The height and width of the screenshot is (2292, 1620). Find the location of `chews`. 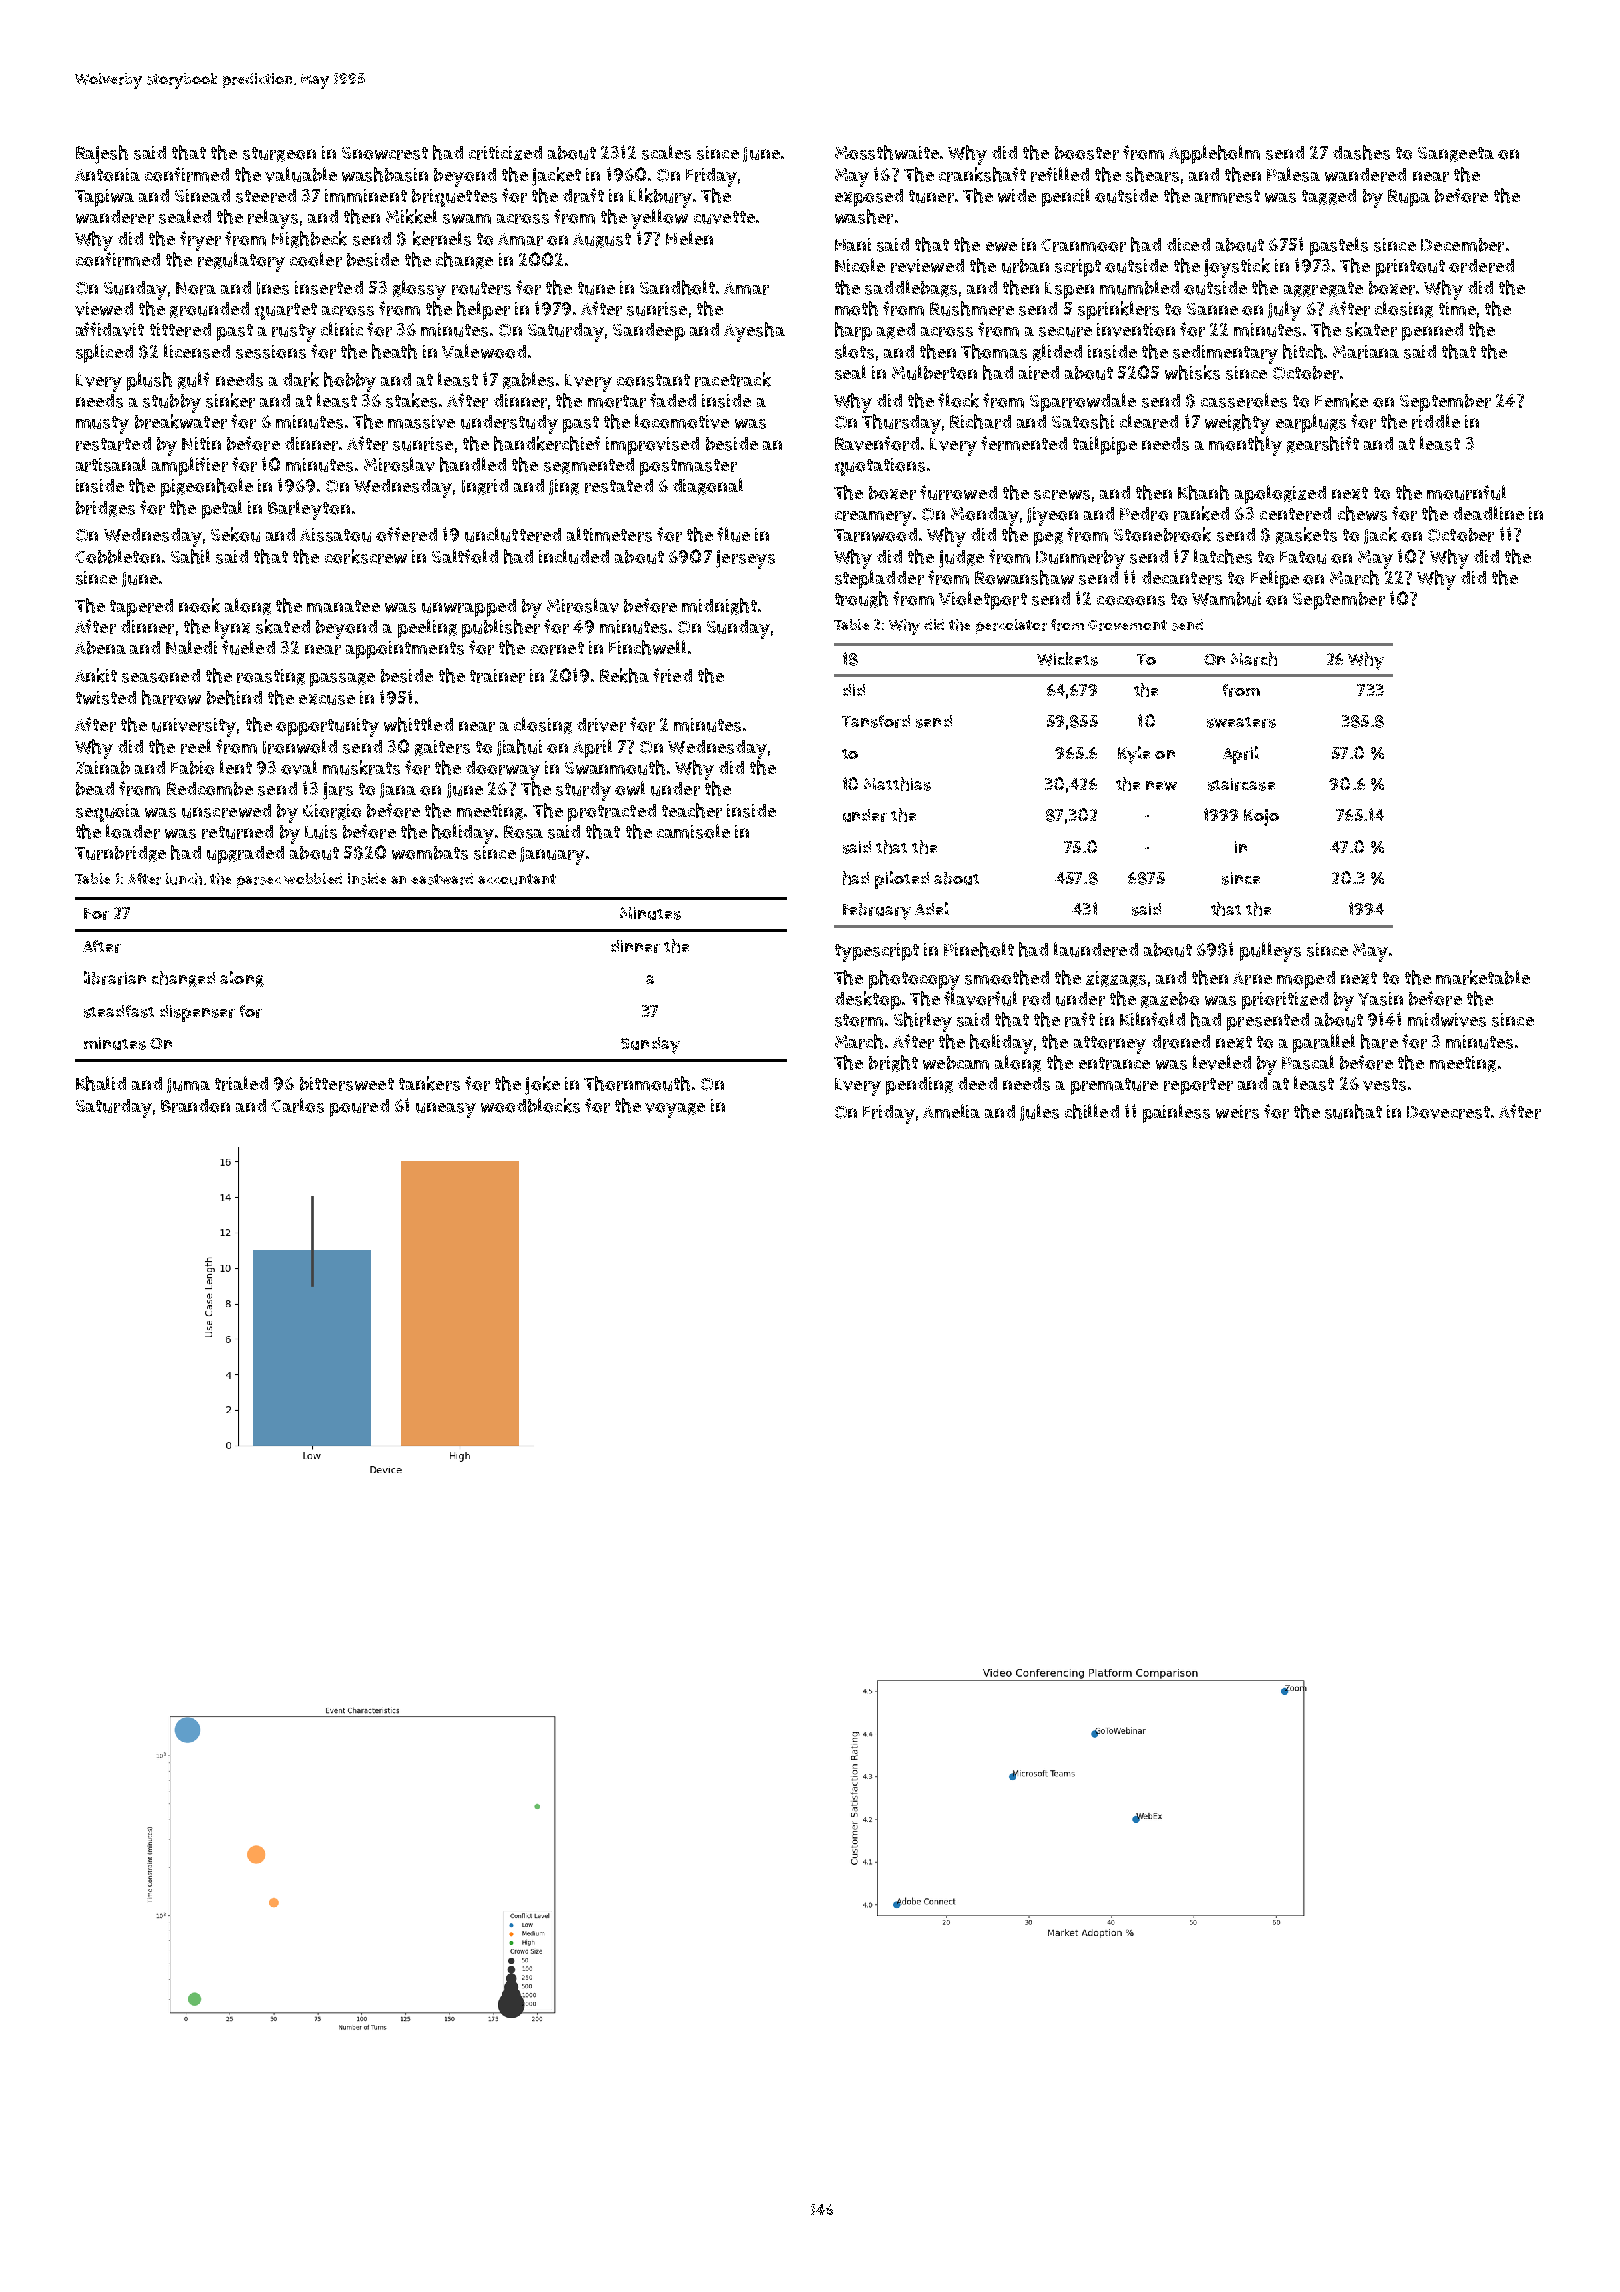

chews is located at coordinates (1362, 513).
